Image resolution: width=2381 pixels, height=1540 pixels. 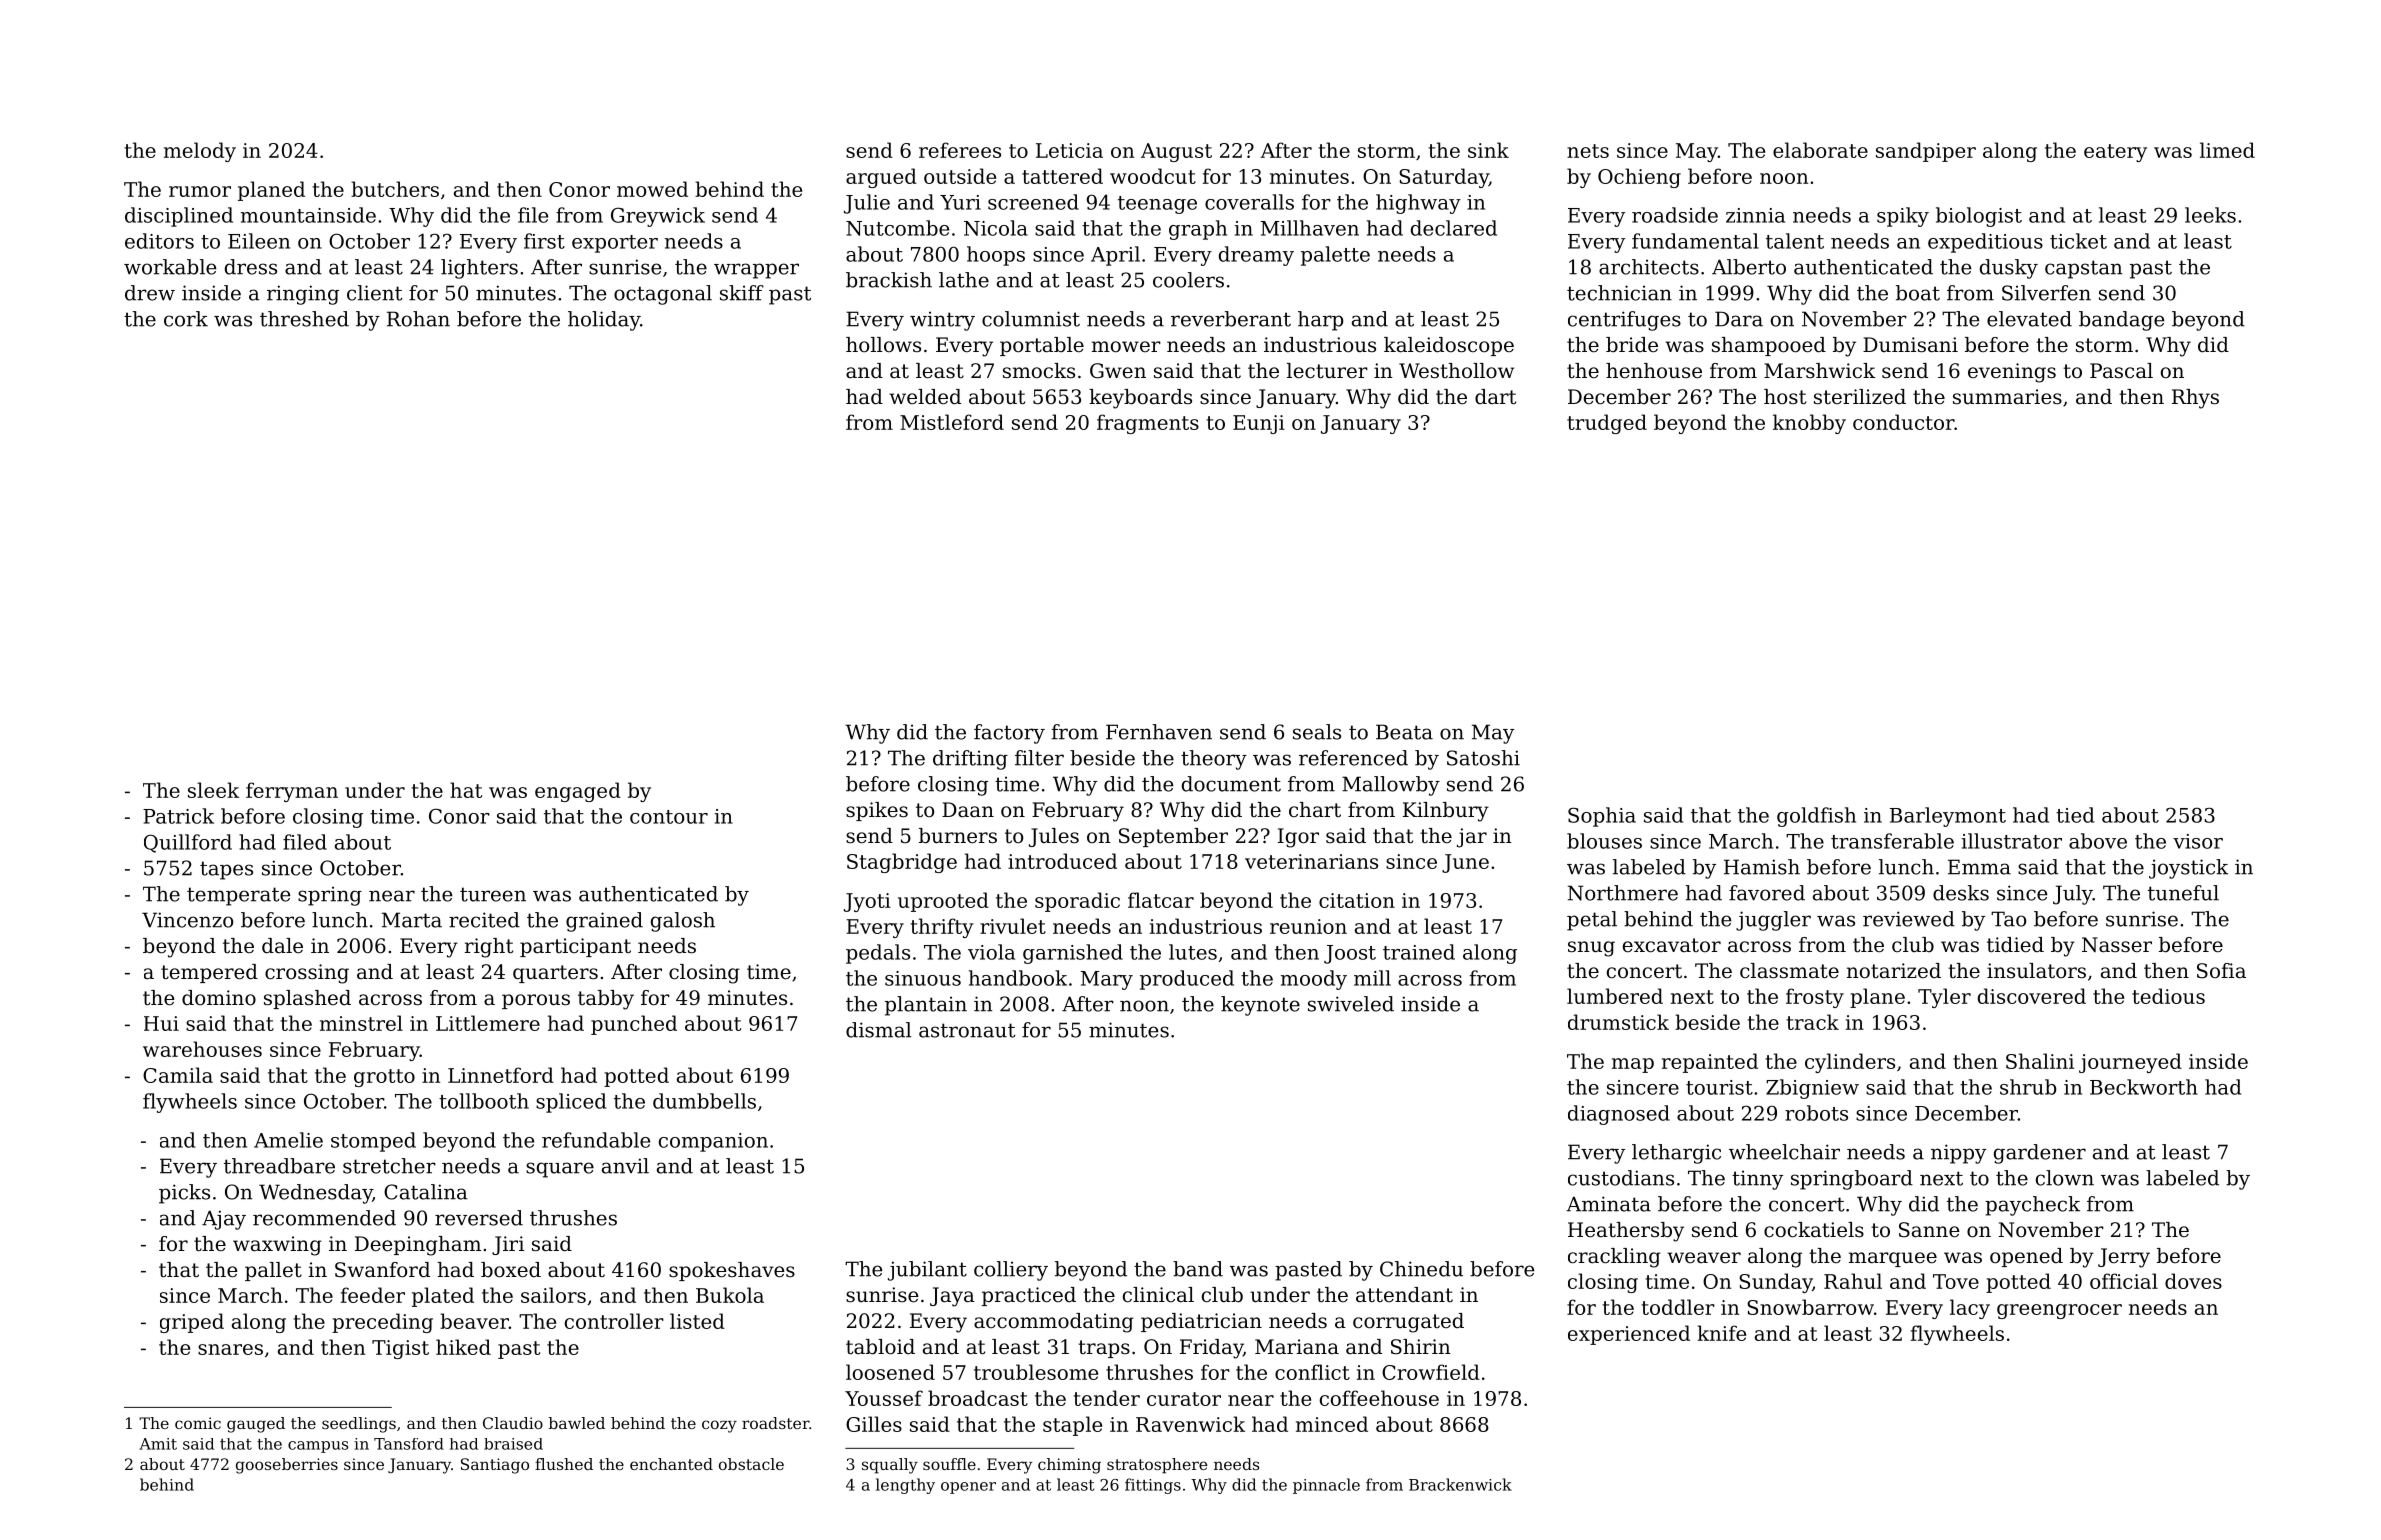 I want to click on gooseberries, so click(x=287, y=1466).
